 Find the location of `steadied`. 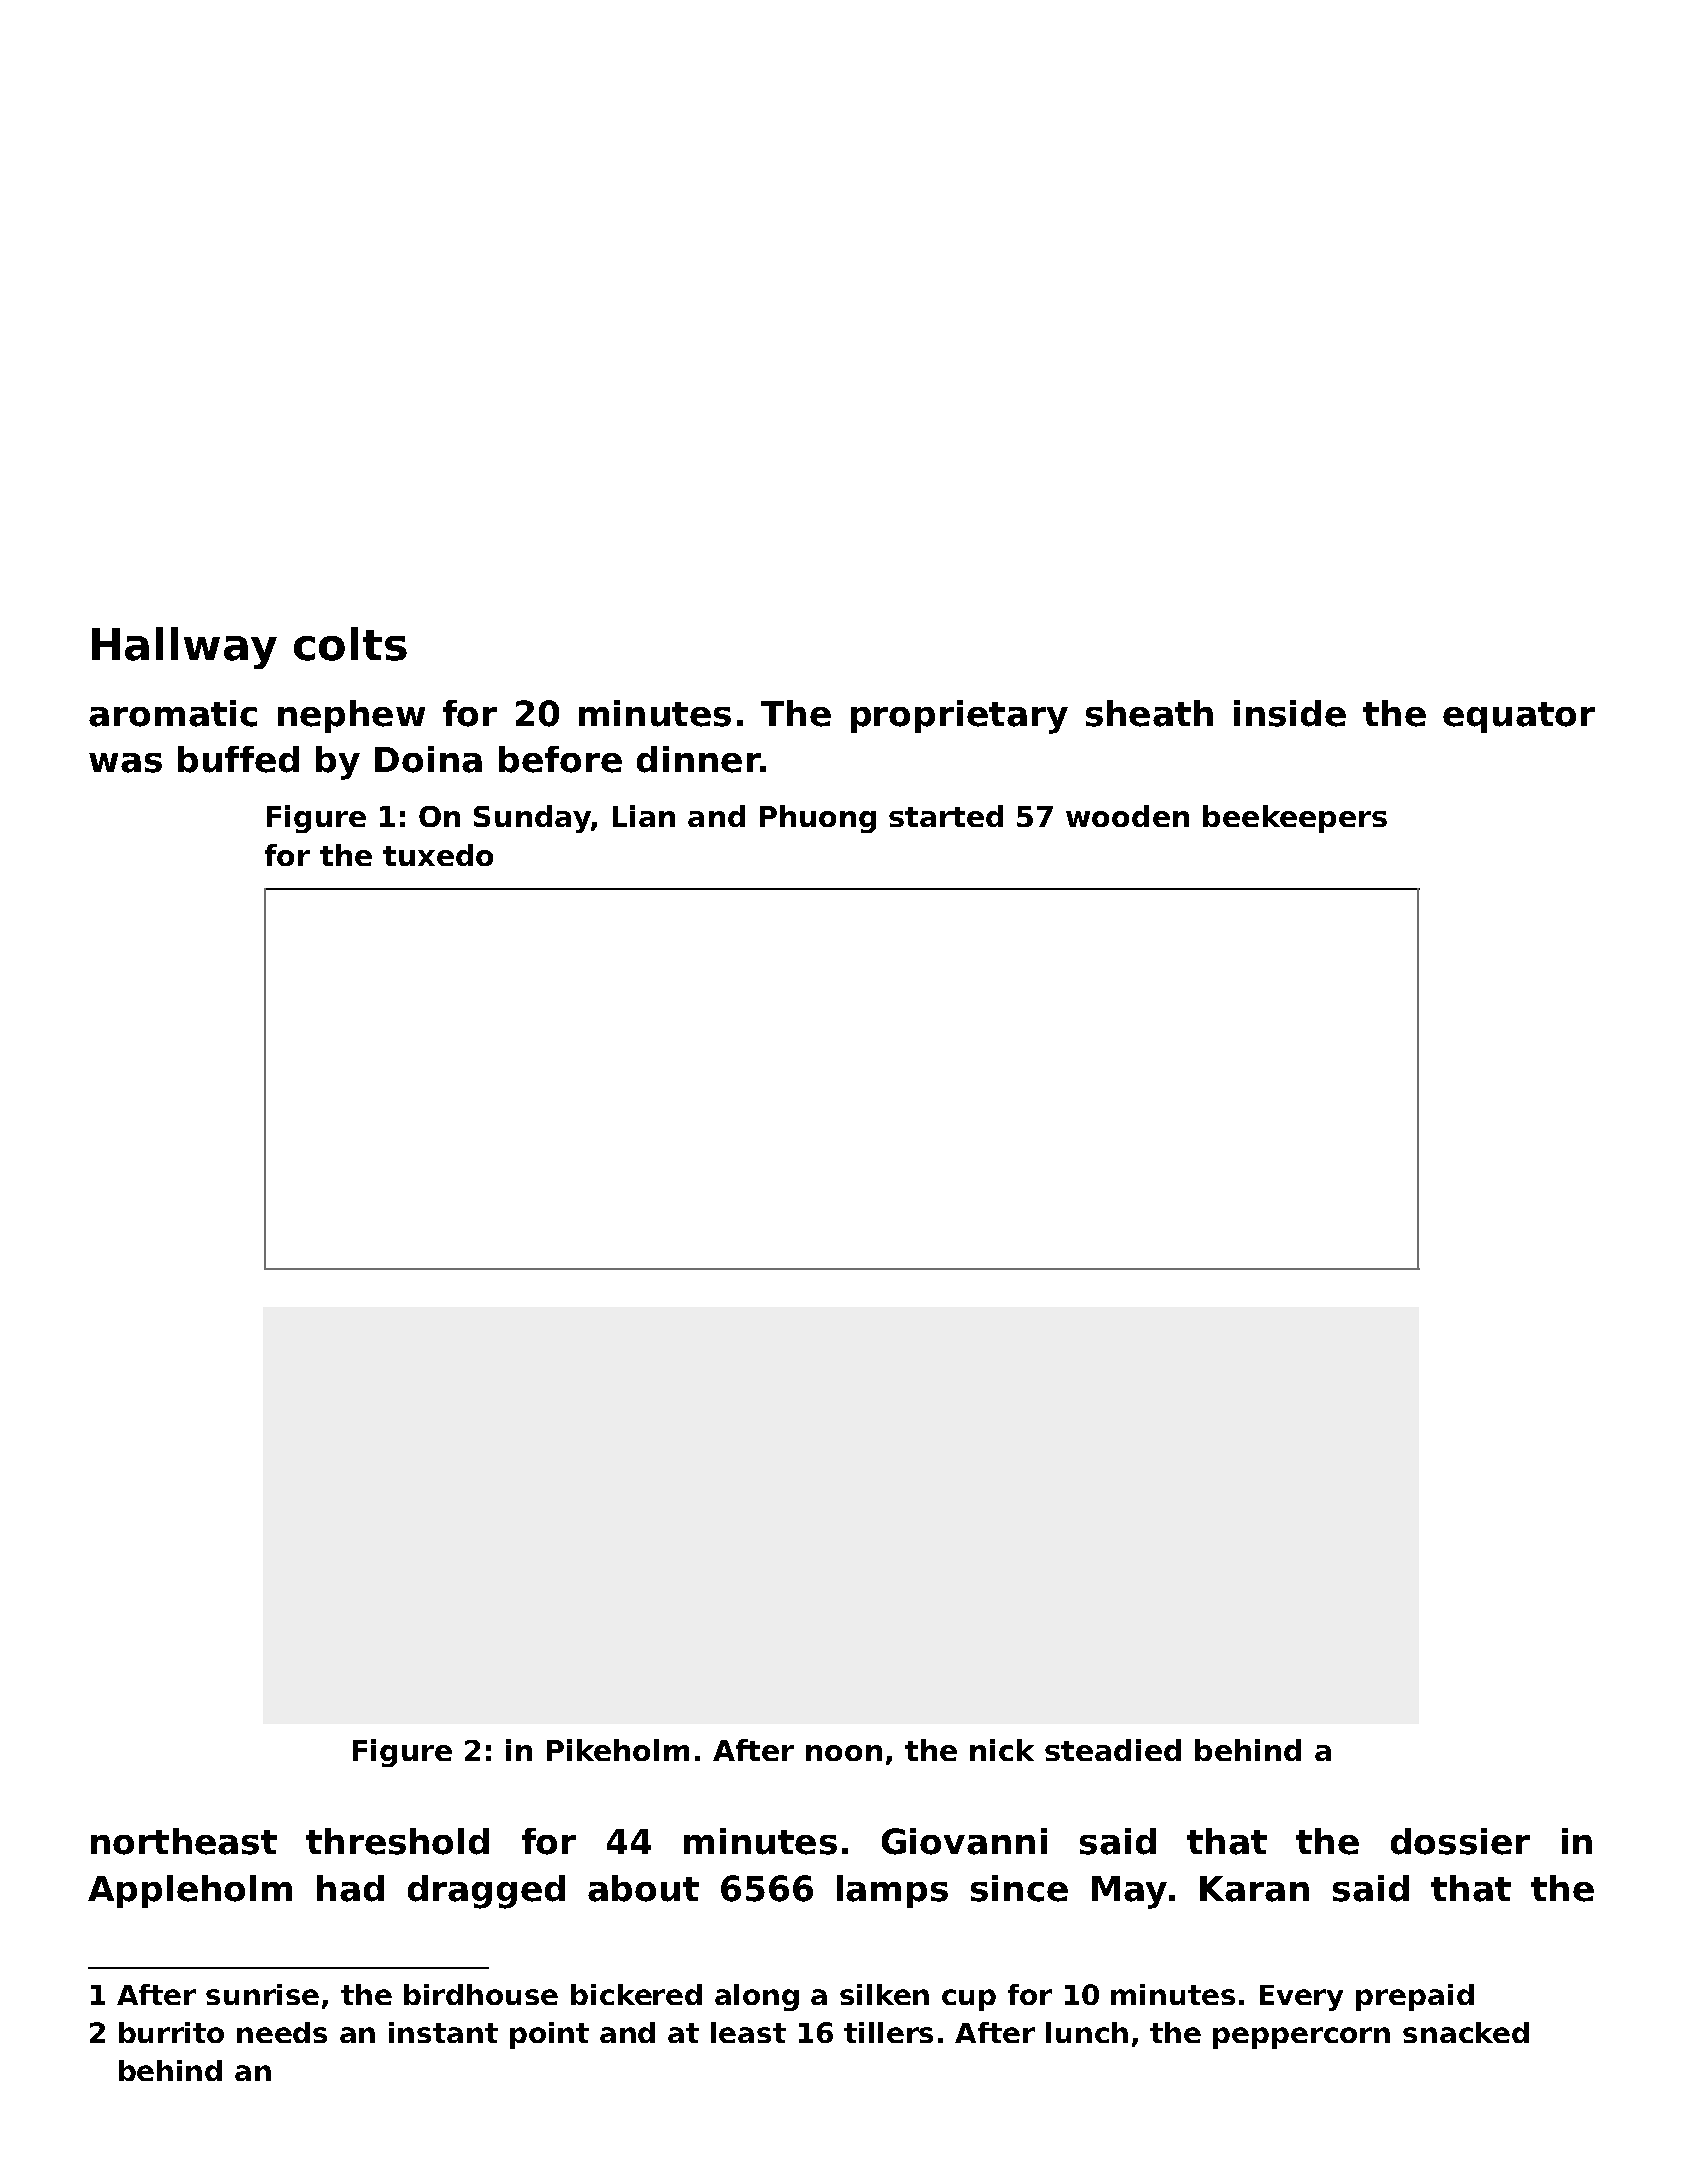

steadied is located at coordinates (1113, 1750).
